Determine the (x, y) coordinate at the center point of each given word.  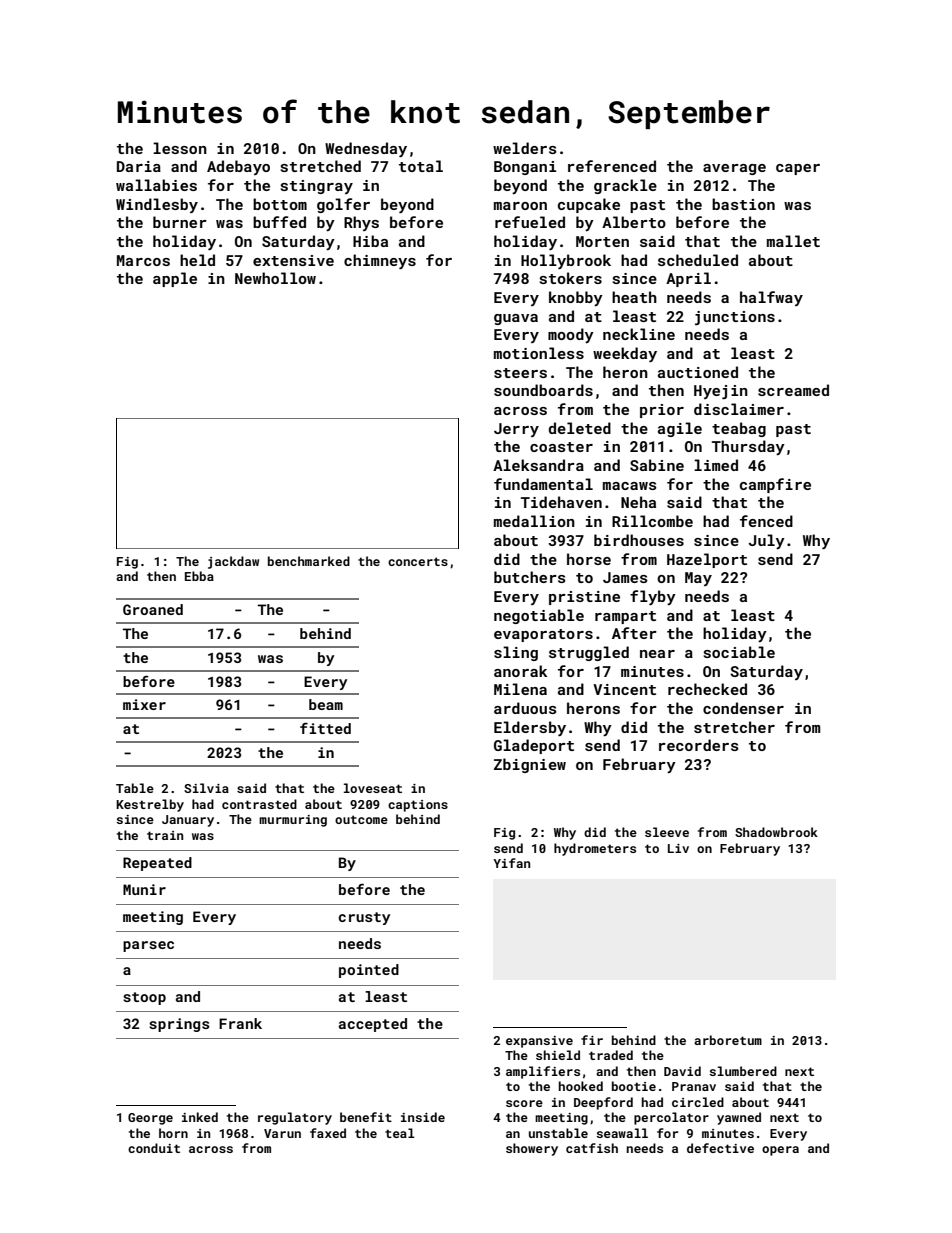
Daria (139, 166)
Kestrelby (150, 805)
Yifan (511, 863)
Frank (240, 1023)
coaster (561, 447)
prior (662, 411)
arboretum (728, 1040)
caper (798, 169)
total (421, 166)
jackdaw (233, 562)
